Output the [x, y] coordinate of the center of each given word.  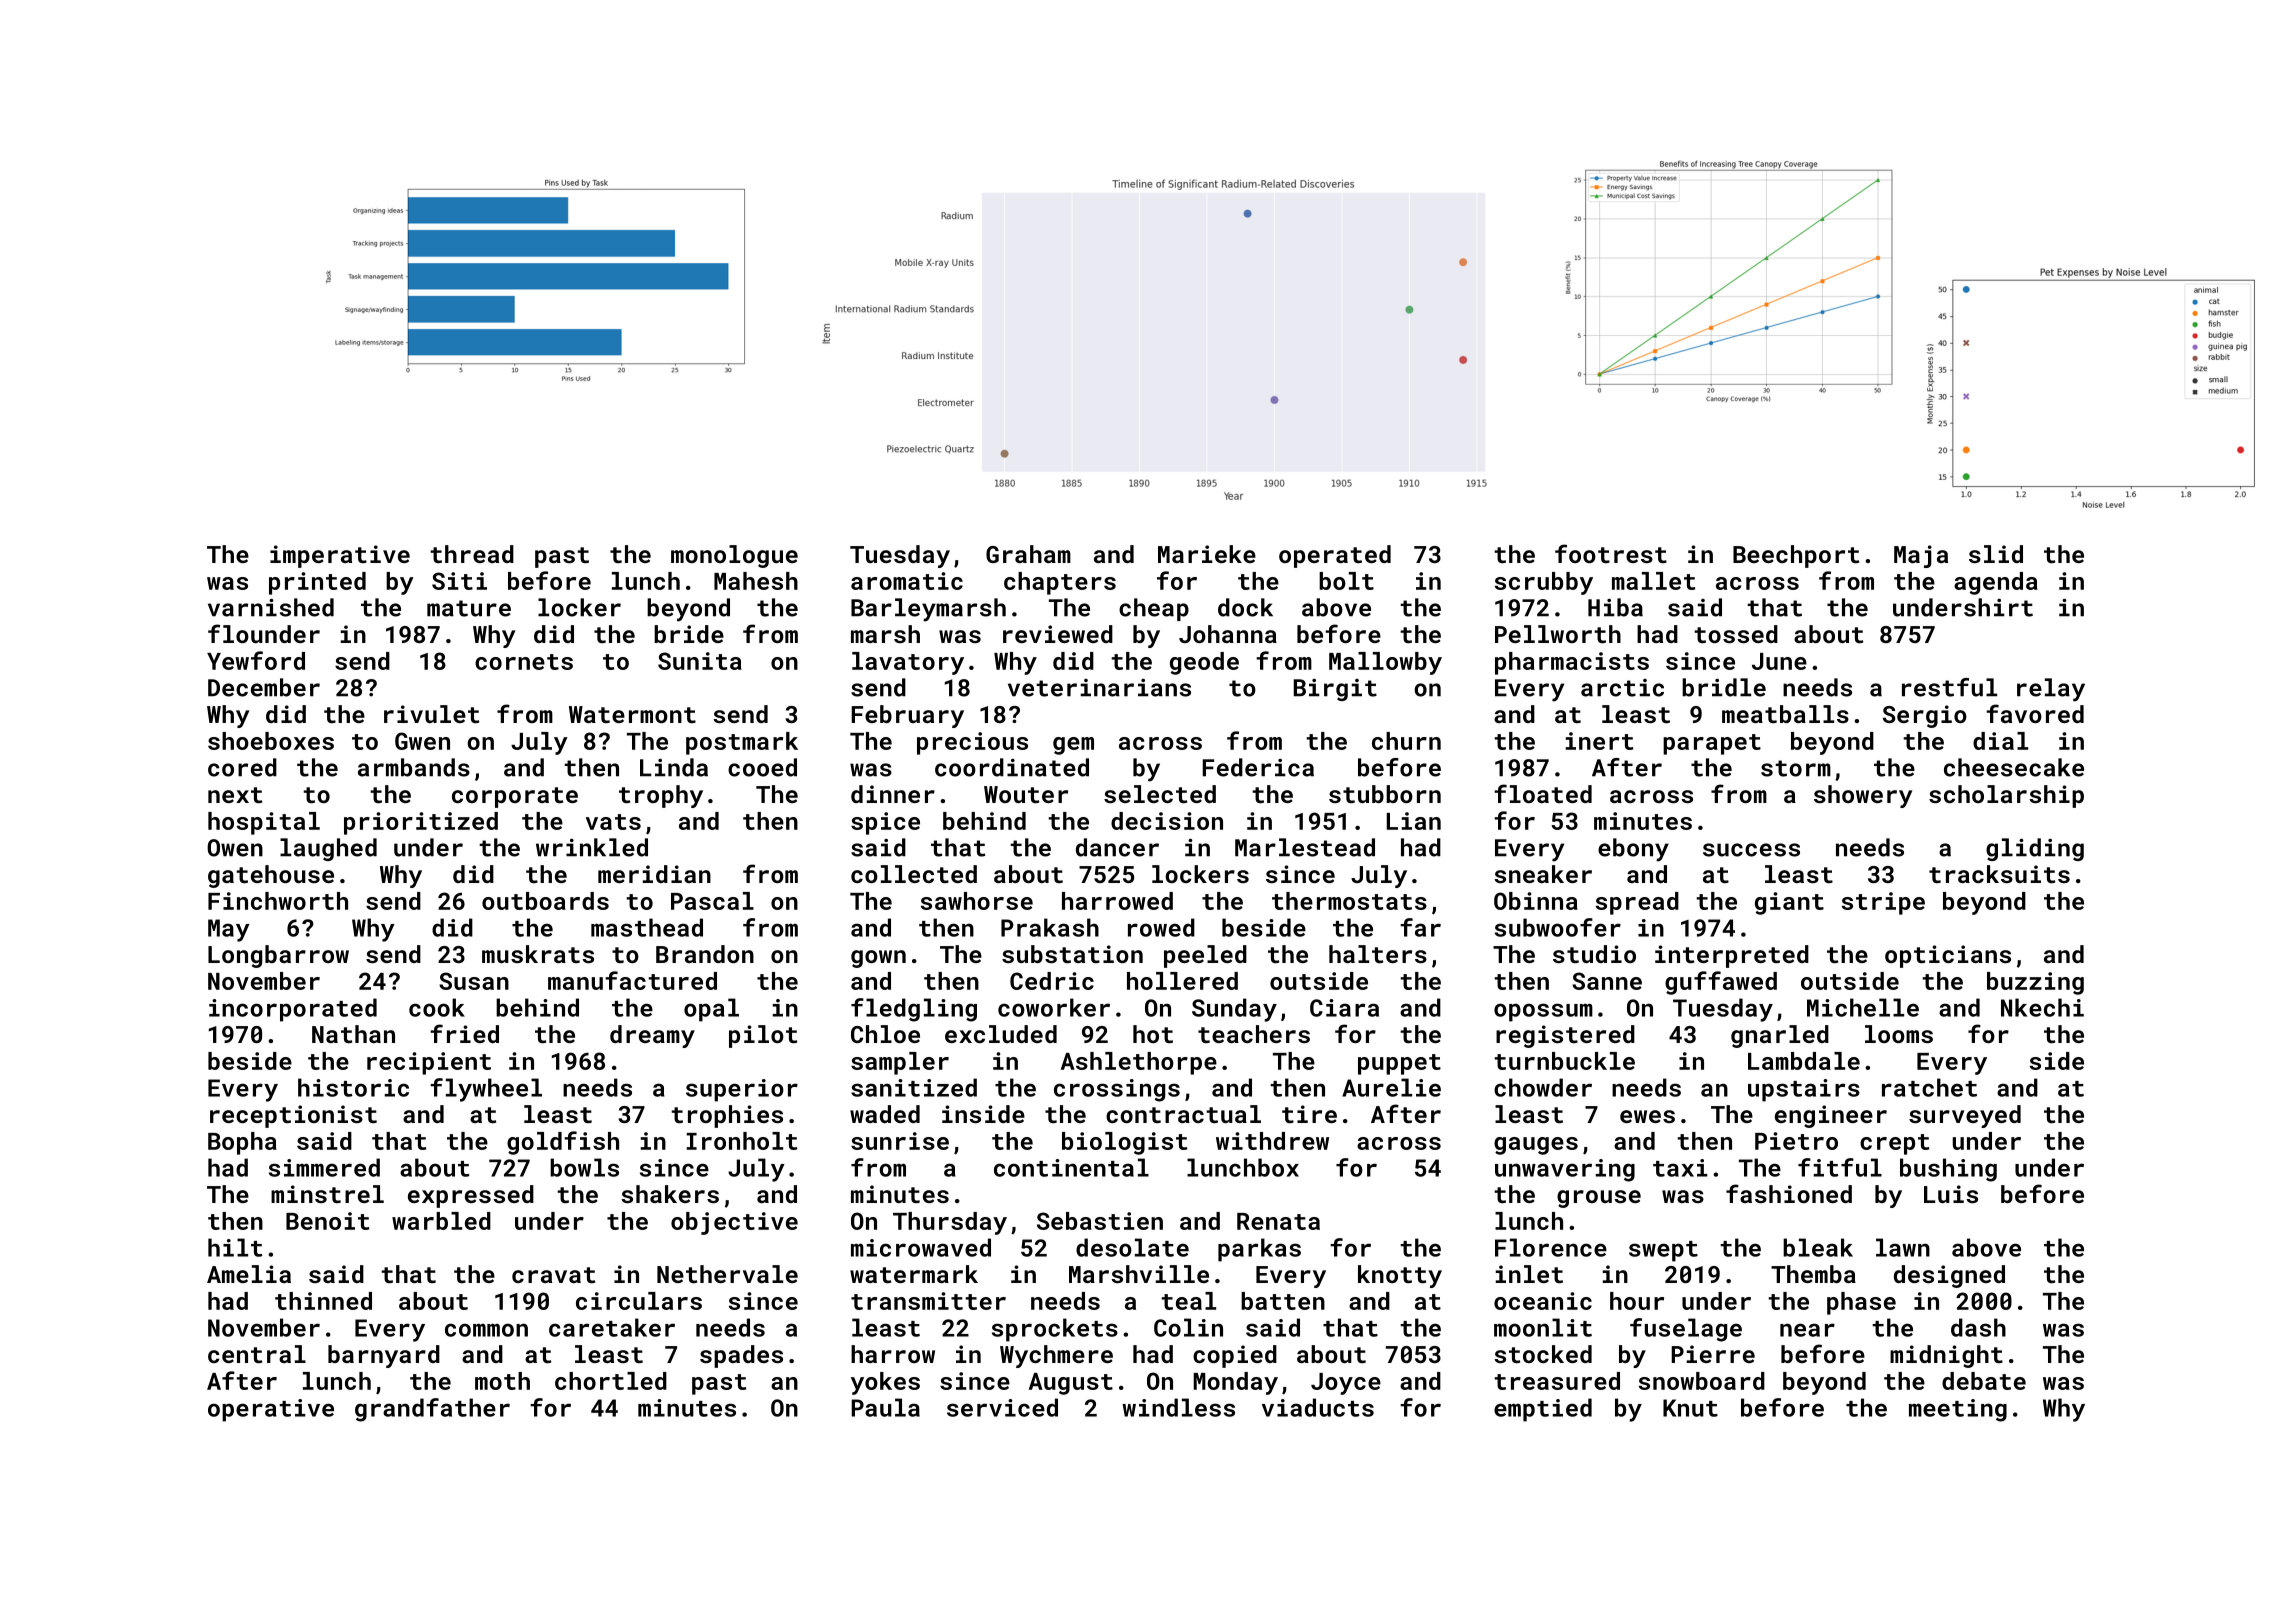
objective [734, 1223]
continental [1071, 1167]
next [235, 795]
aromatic [907, 581]
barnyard [384, 1356]
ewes [1647, 1116]
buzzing [2035, 983]
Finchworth [278, 901]
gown [878, 959]
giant [1789, 903]
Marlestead [1305, 847]
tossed [1736, 634]
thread [472, 554]
